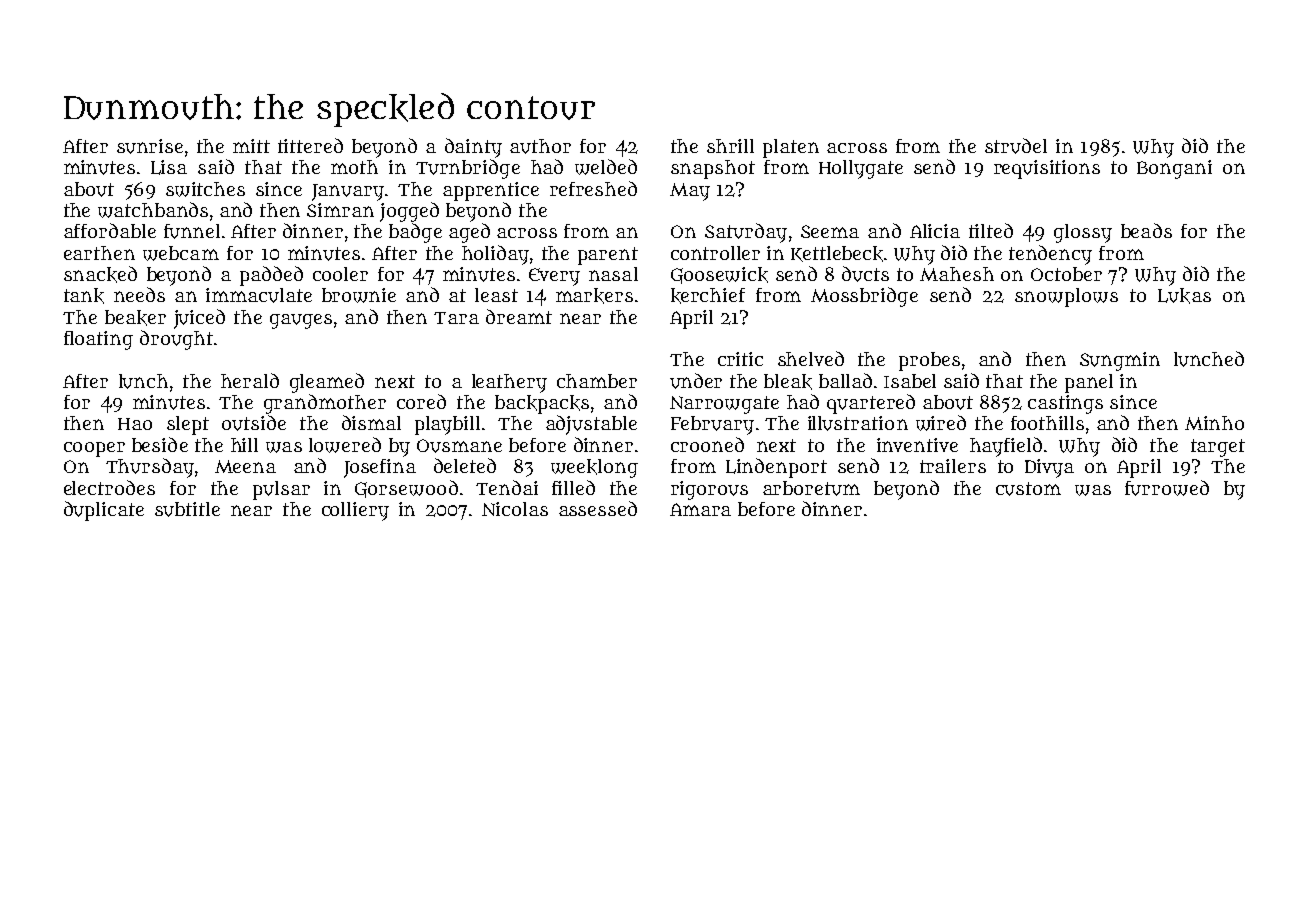  I want to click on shelved, so click(811, 358).
